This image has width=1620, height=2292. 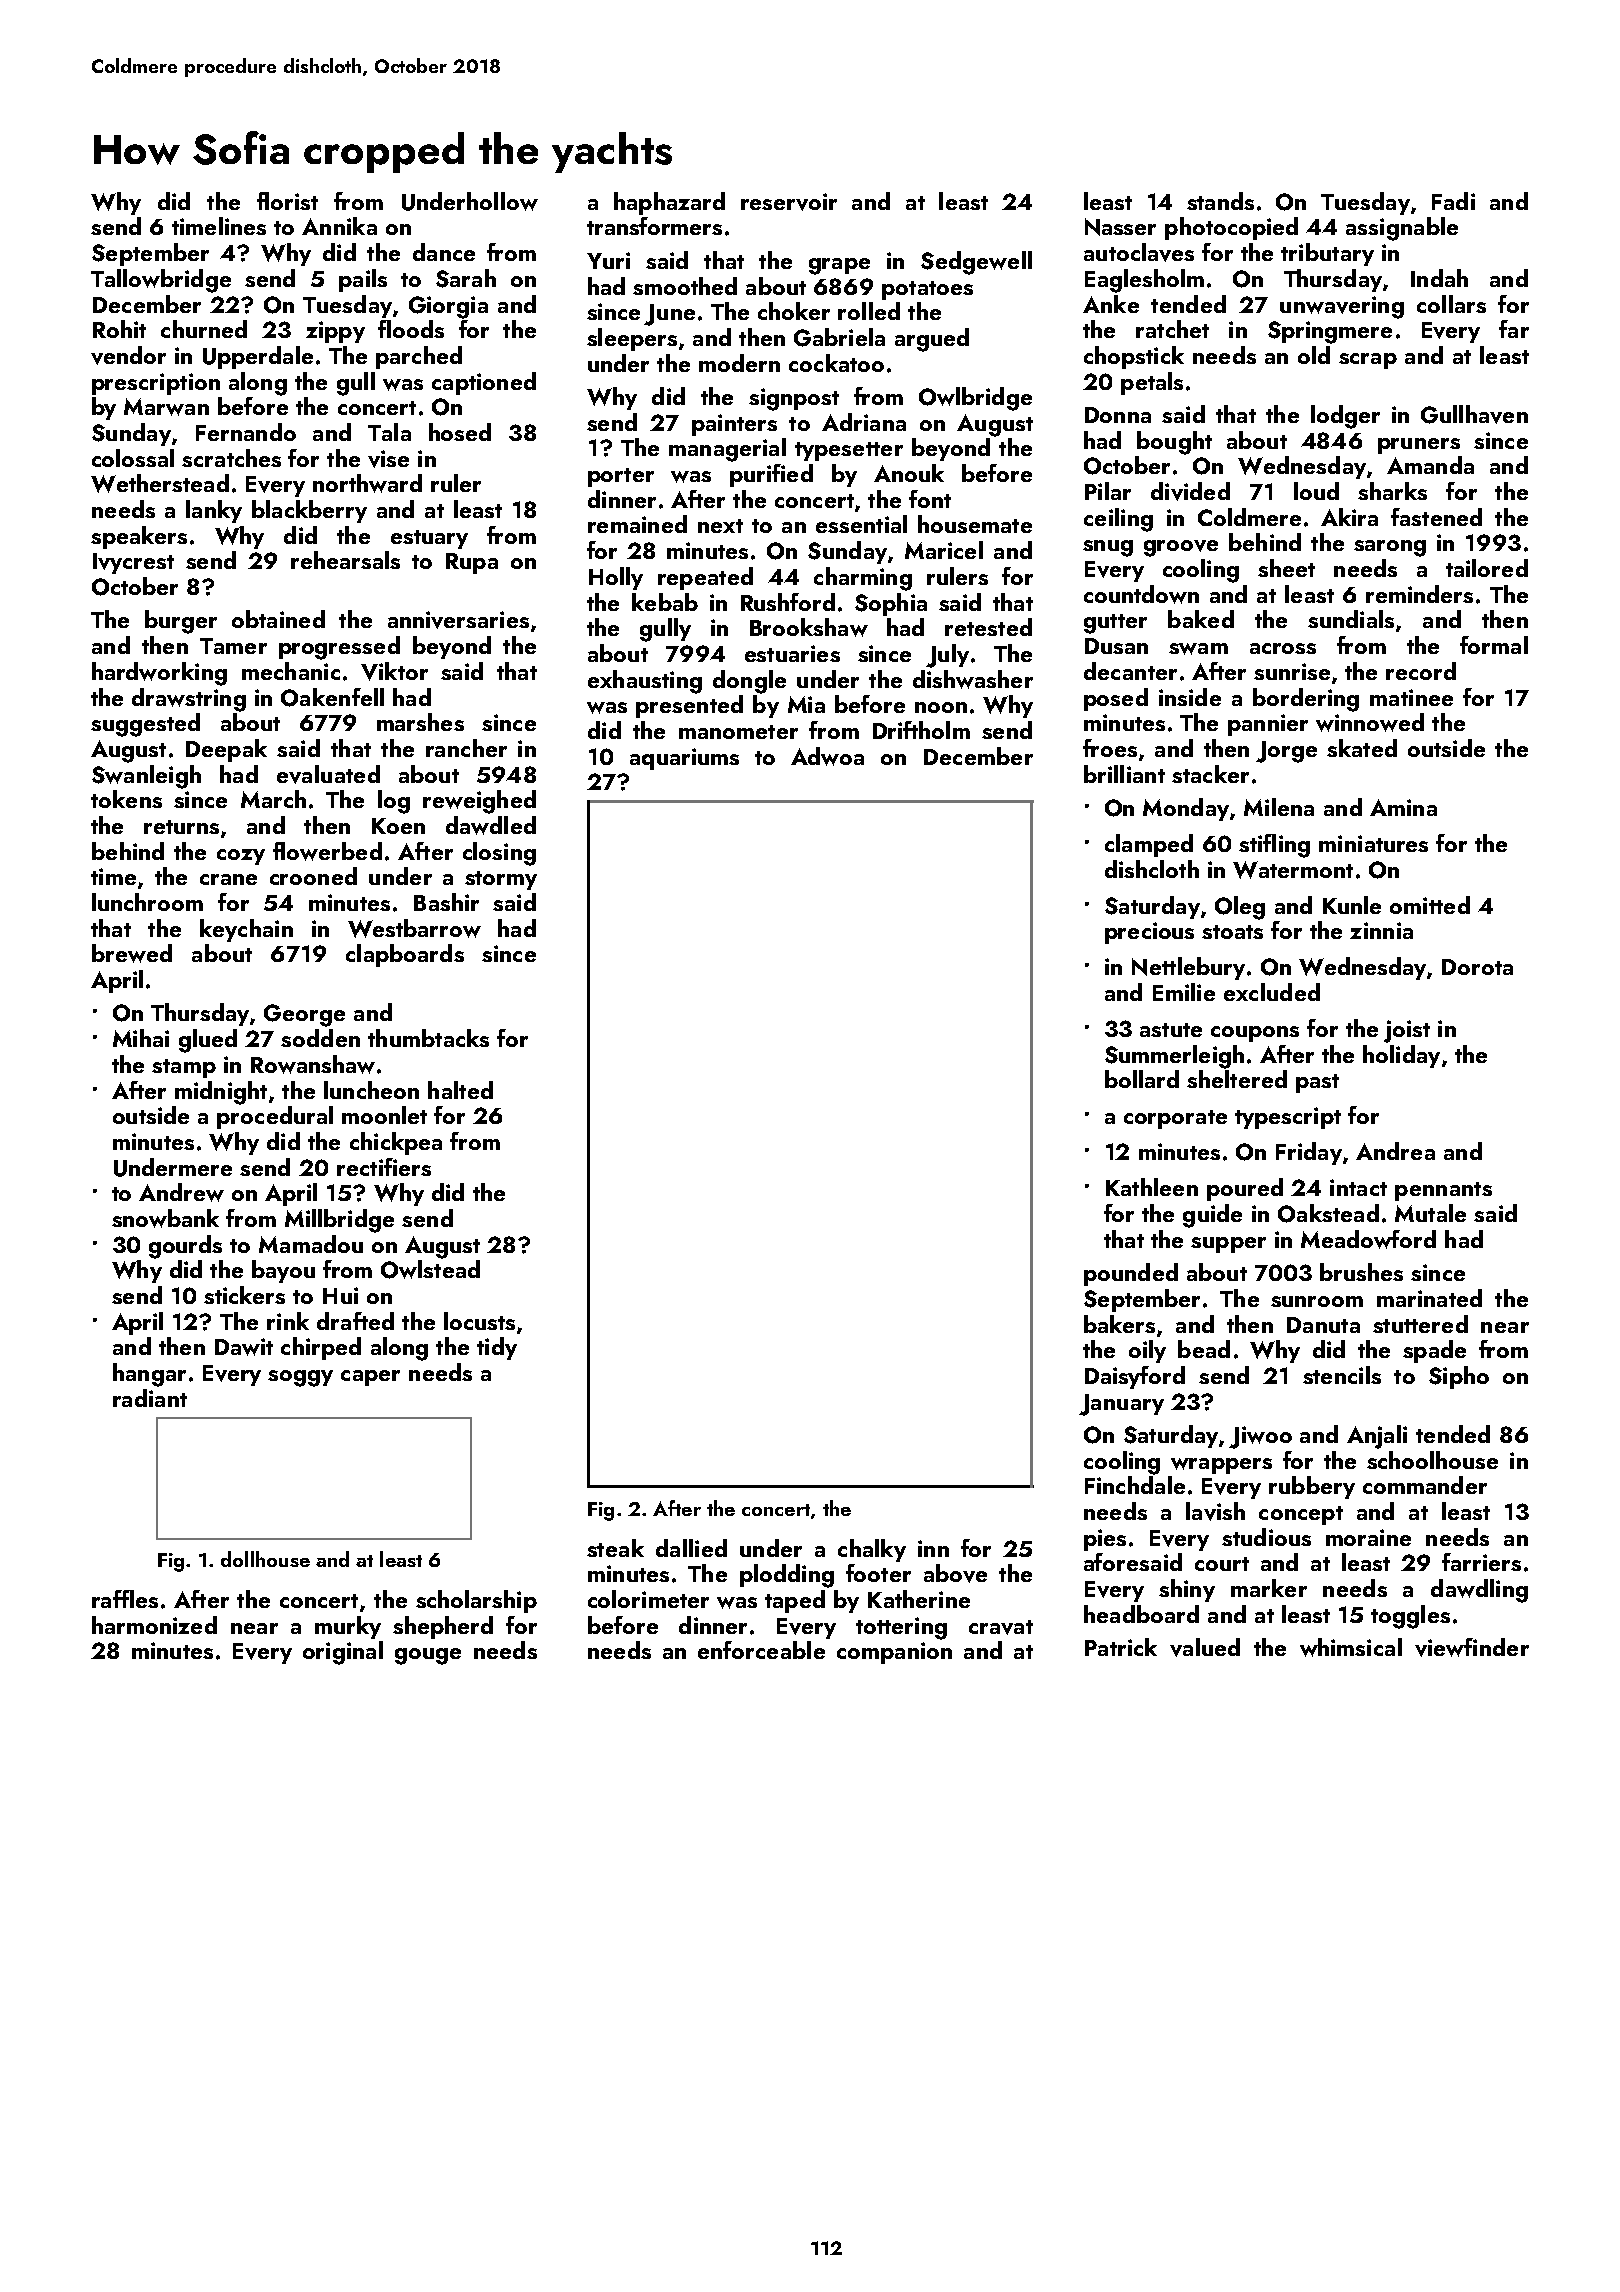 I want to click on locusts, so click(x=479, y=1321).
